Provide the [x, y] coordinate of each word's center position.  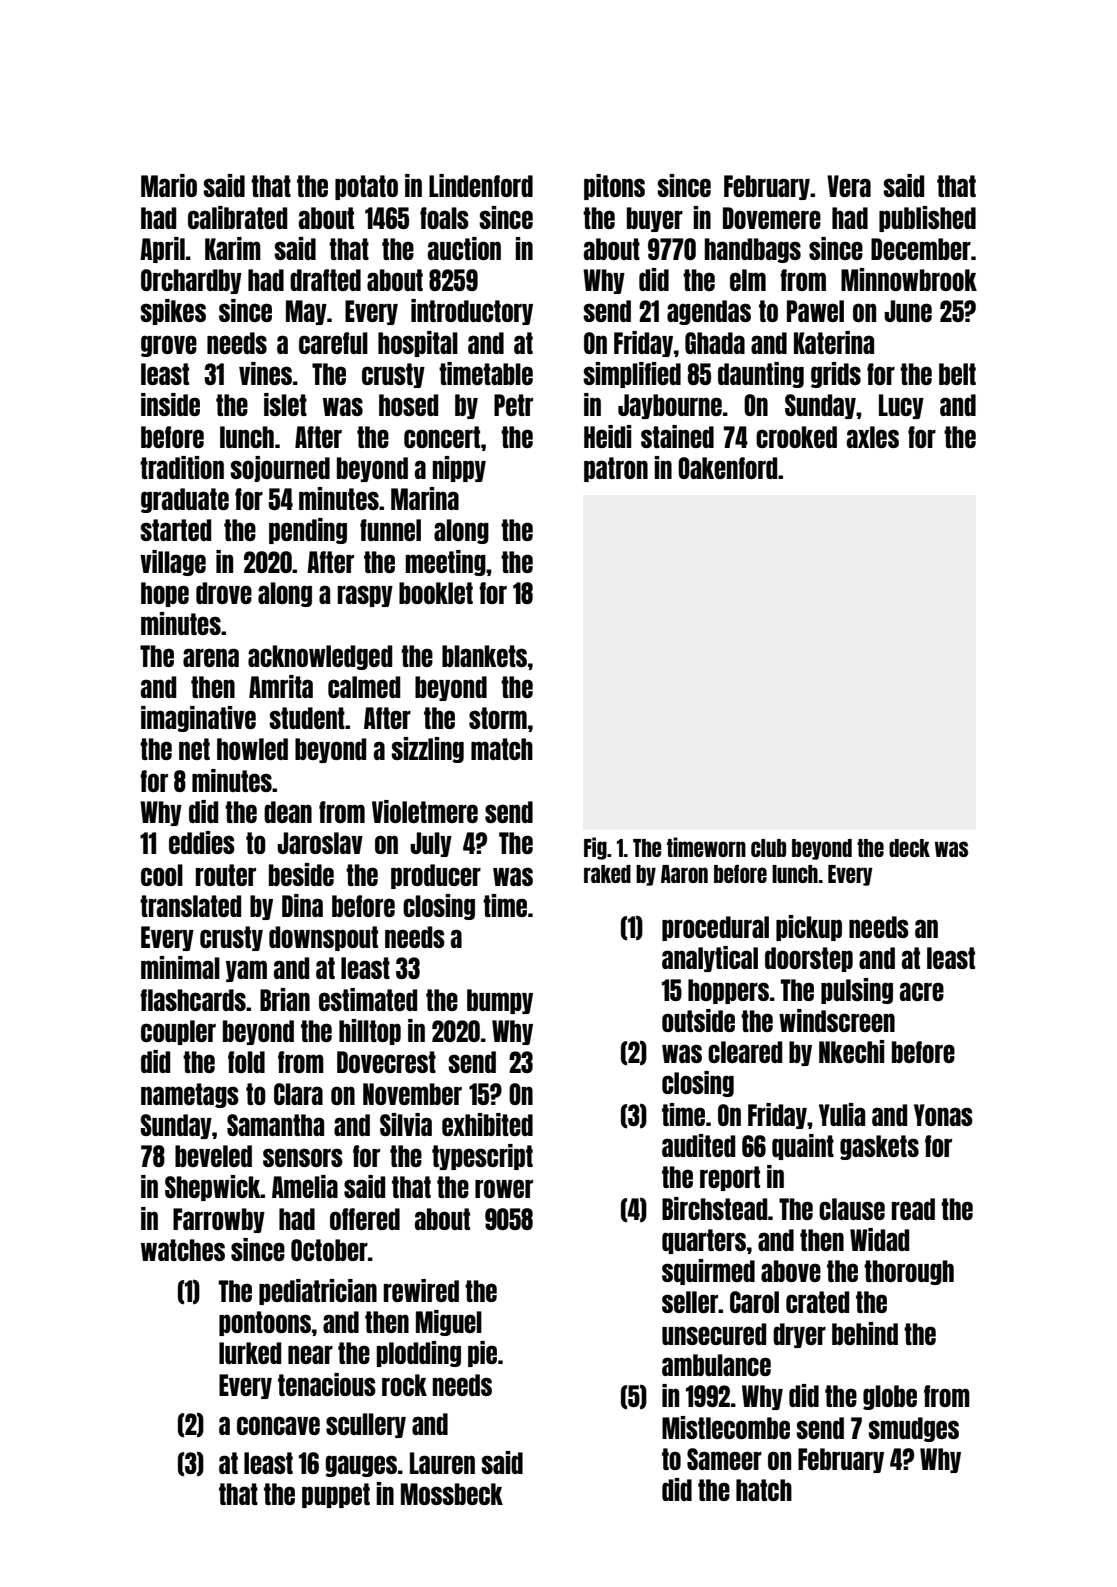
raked [607, 874]
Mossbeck [452, 1494]
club [768, 848]
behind [865, 1333]
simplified [632, 375]
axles [873, 437]
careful [333, 343]
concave [278, 1425]
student [307, 718]
